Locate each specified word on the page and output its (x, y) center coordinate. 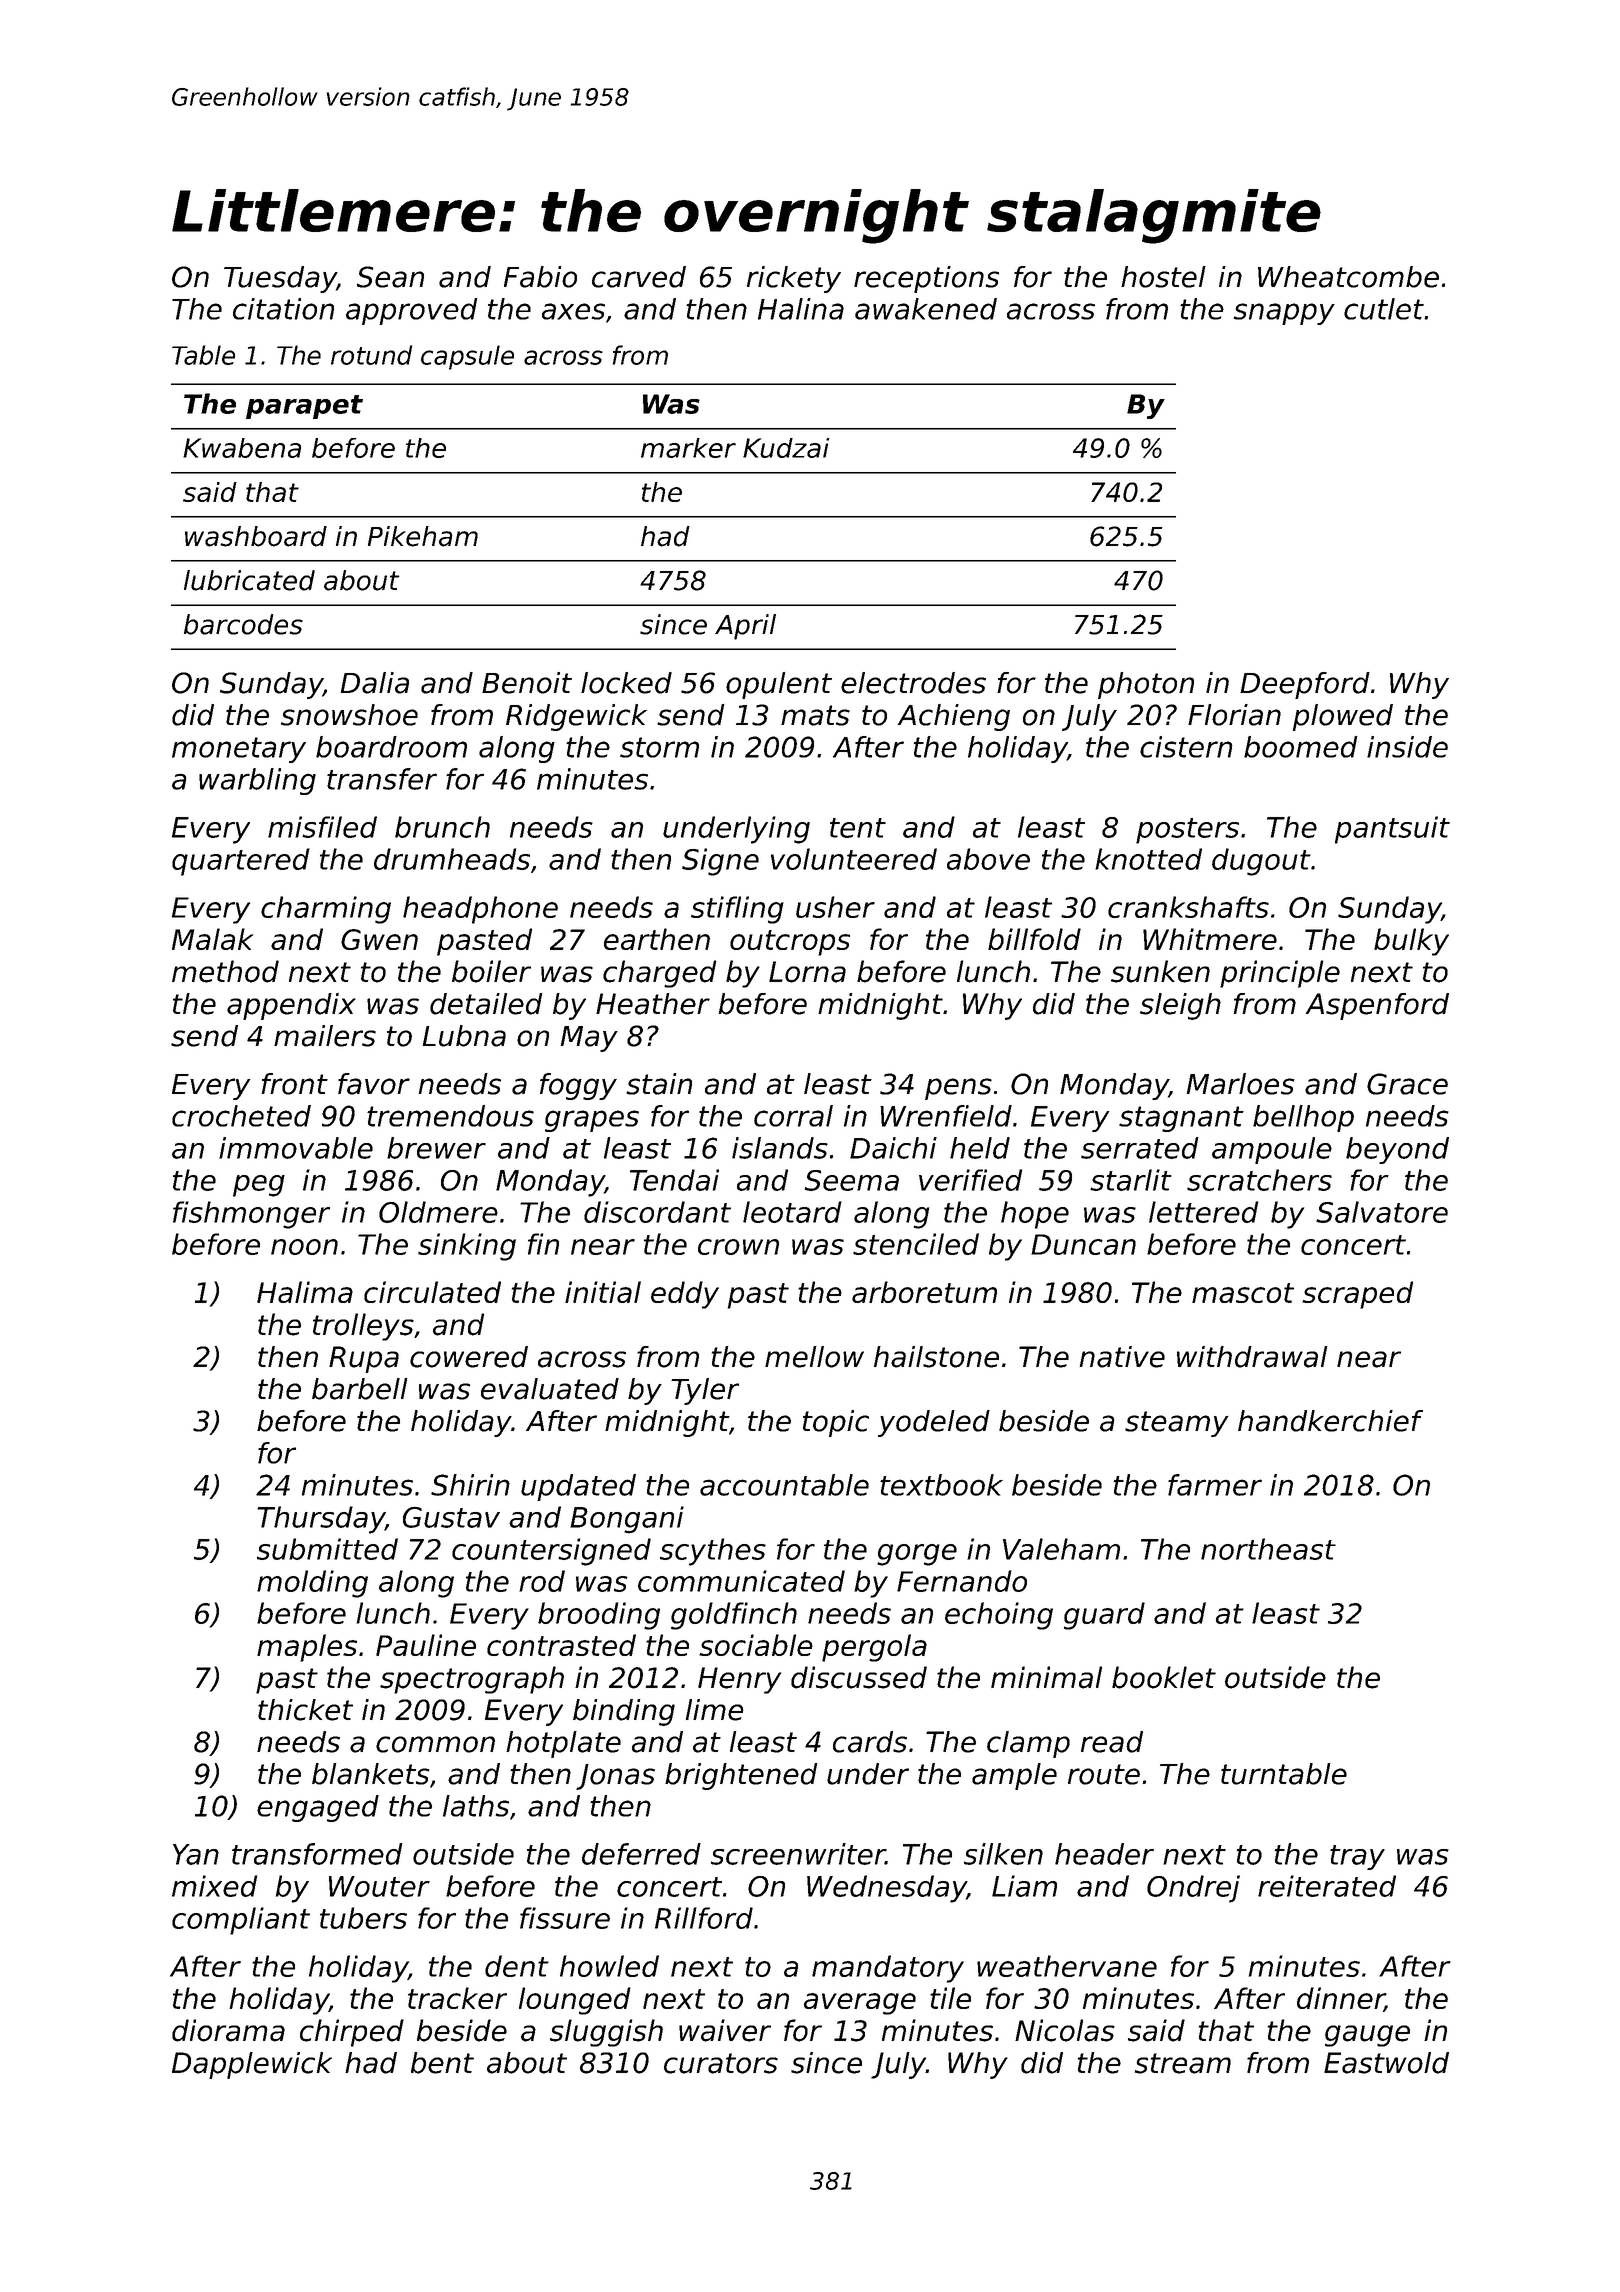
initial (603, 1292)
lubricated (249, 580)
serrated (1139, 1148)
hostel (1163, 277)
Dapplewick (252, 2065)
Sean (390, 277)
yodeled (934, 1423)
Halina (801, 309)
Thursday (321, 1520)
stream (1183, 2063)
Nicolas (1065, 2030)
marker (688, 448)
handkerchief (1330, 1421)
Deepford (1305, 685)
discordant (657, 1212)
